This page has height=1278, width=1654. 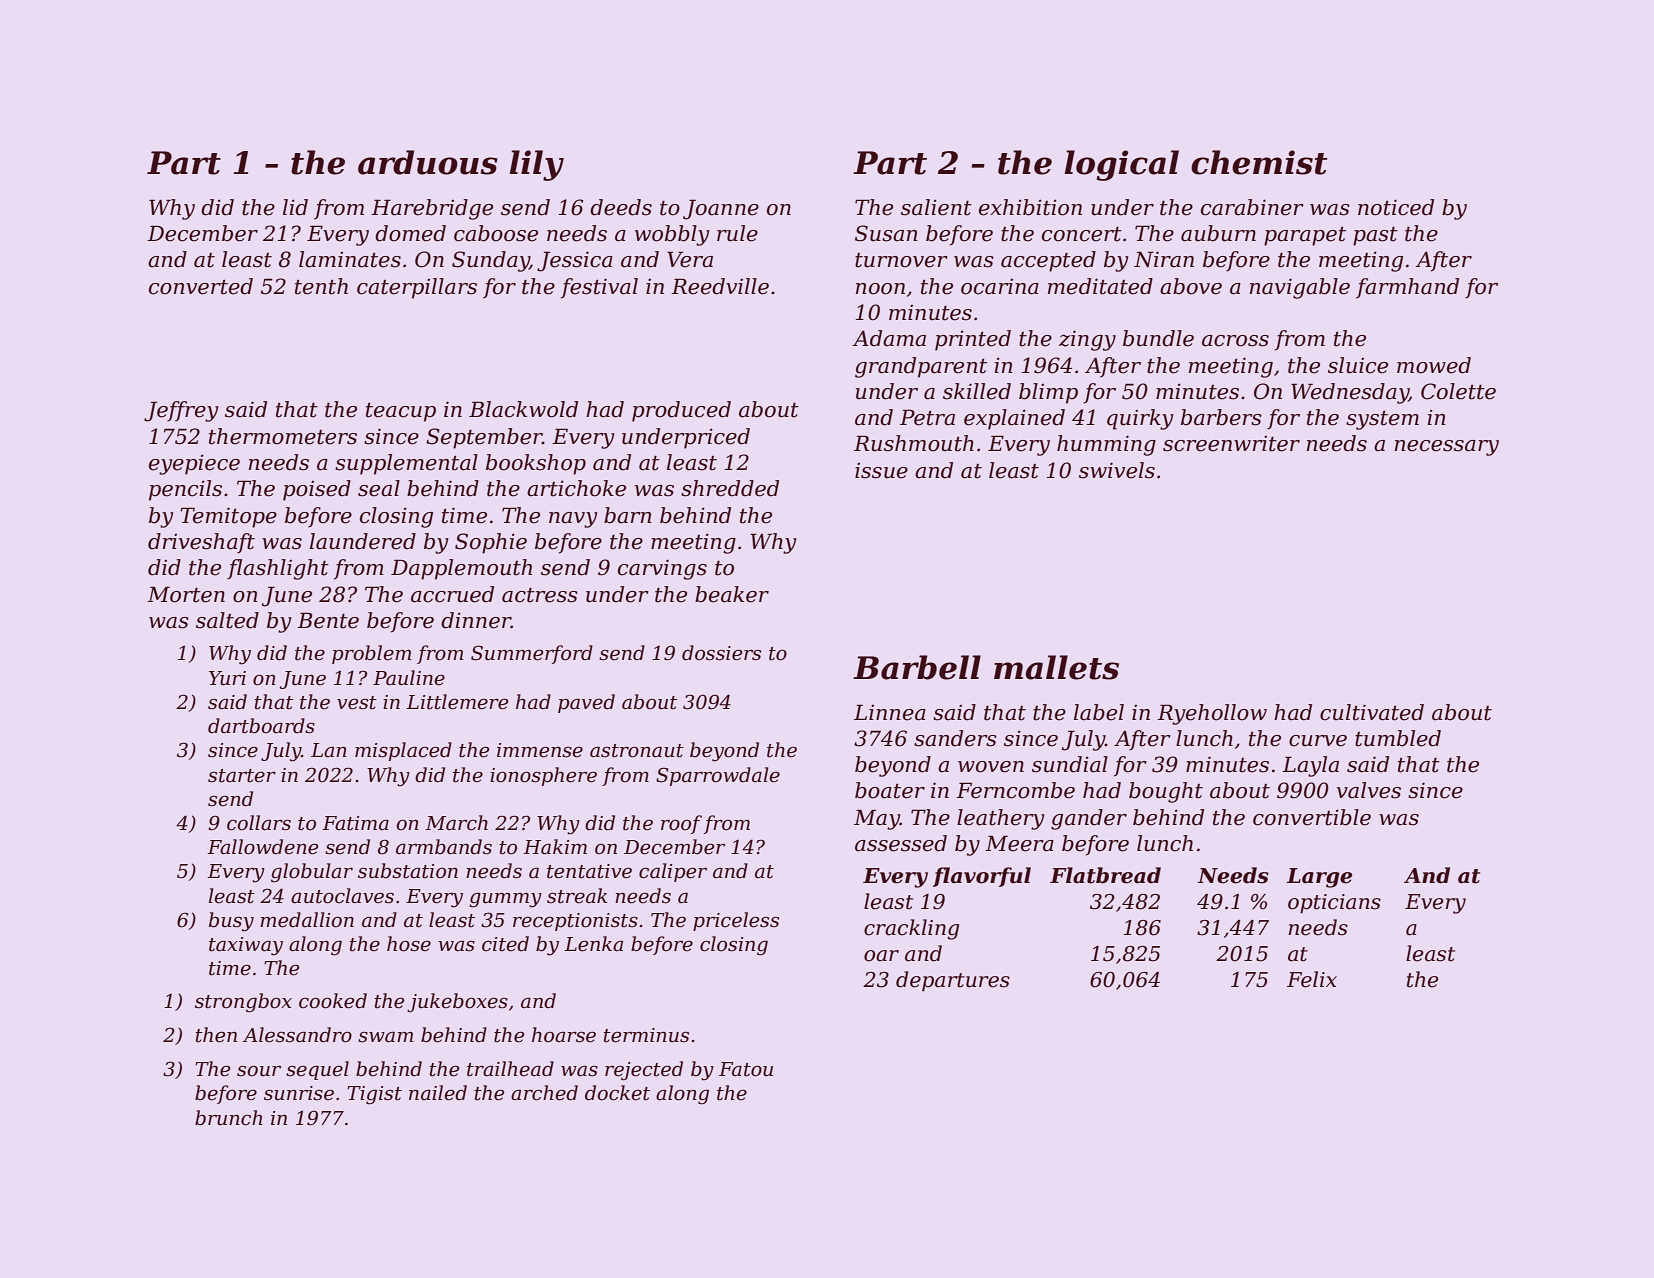 What do you see at coordinates (1140, 419) in the page?
I see `quirky` at bounding box center [1140, 419].
